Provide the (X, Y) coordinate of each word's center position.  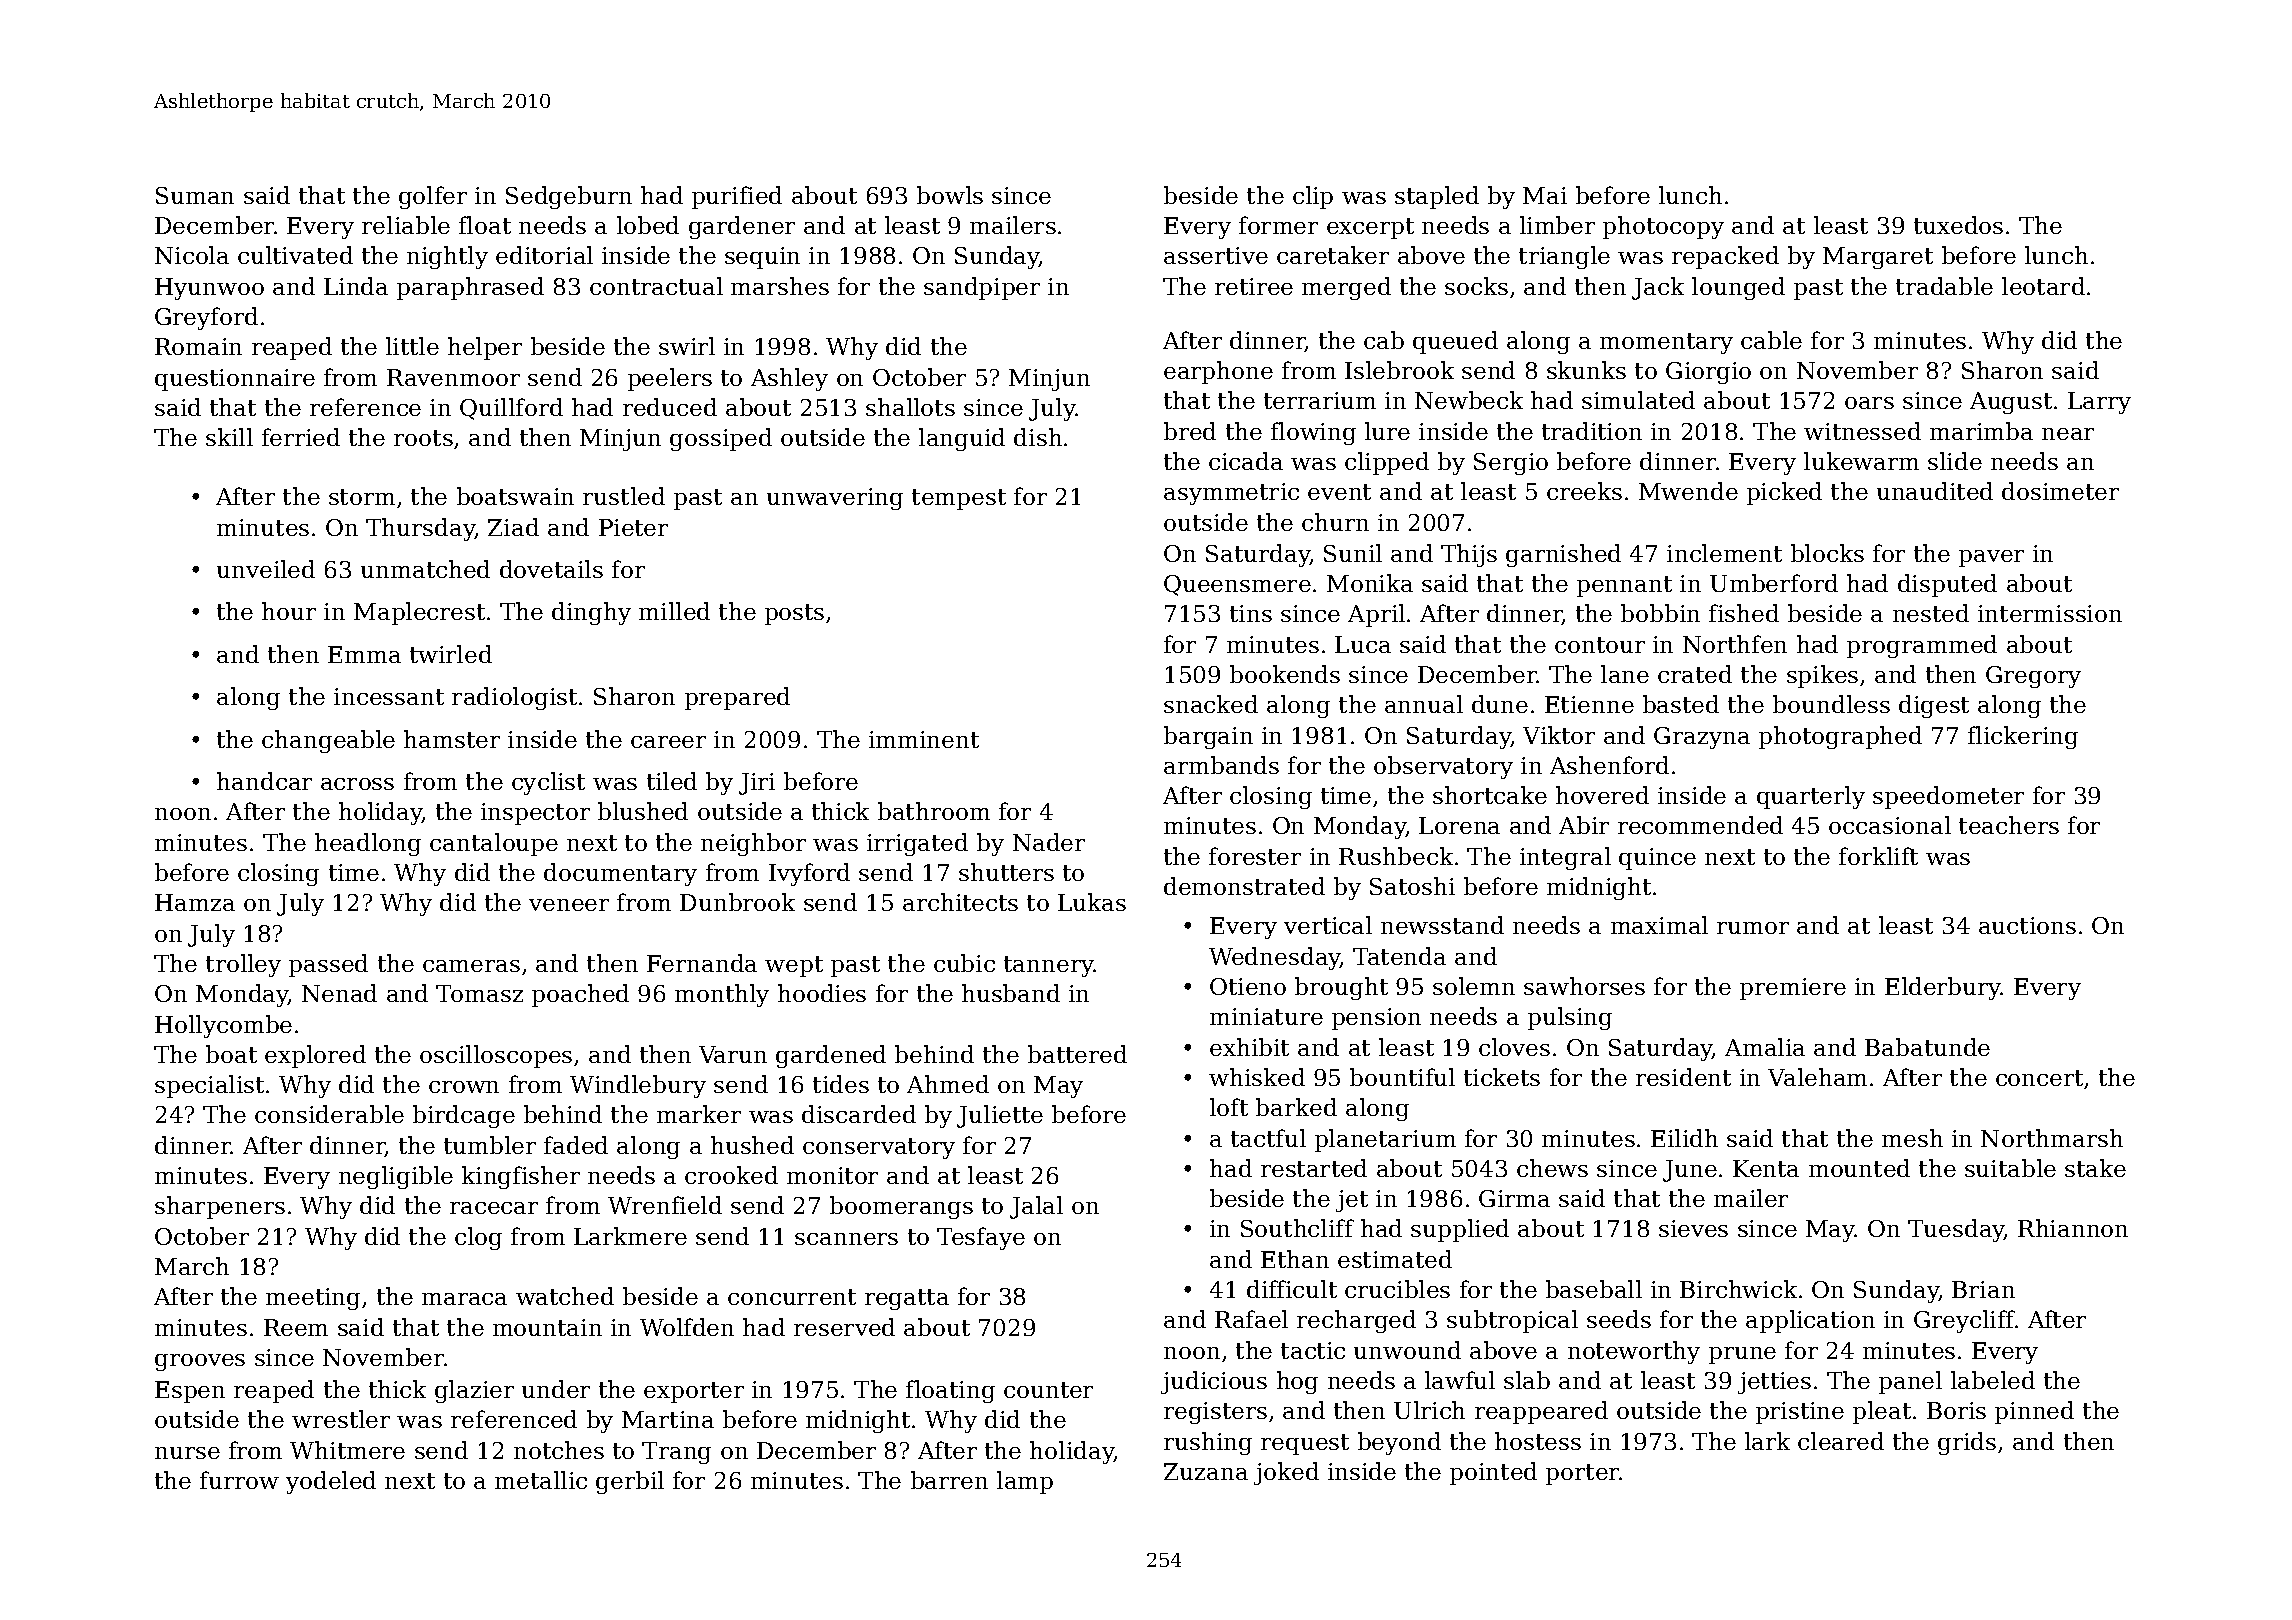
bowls (950, 195)
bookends (1285, 674)
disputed (1947, 585)
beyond (1399, 1443)
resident (1683, 1077)
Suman (195, 195)
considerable (329, 1114)
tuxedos (1958, 225)
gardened (831, 1056)
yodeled (331, 1482)
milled (674, 611)
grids (1967, 1443)
